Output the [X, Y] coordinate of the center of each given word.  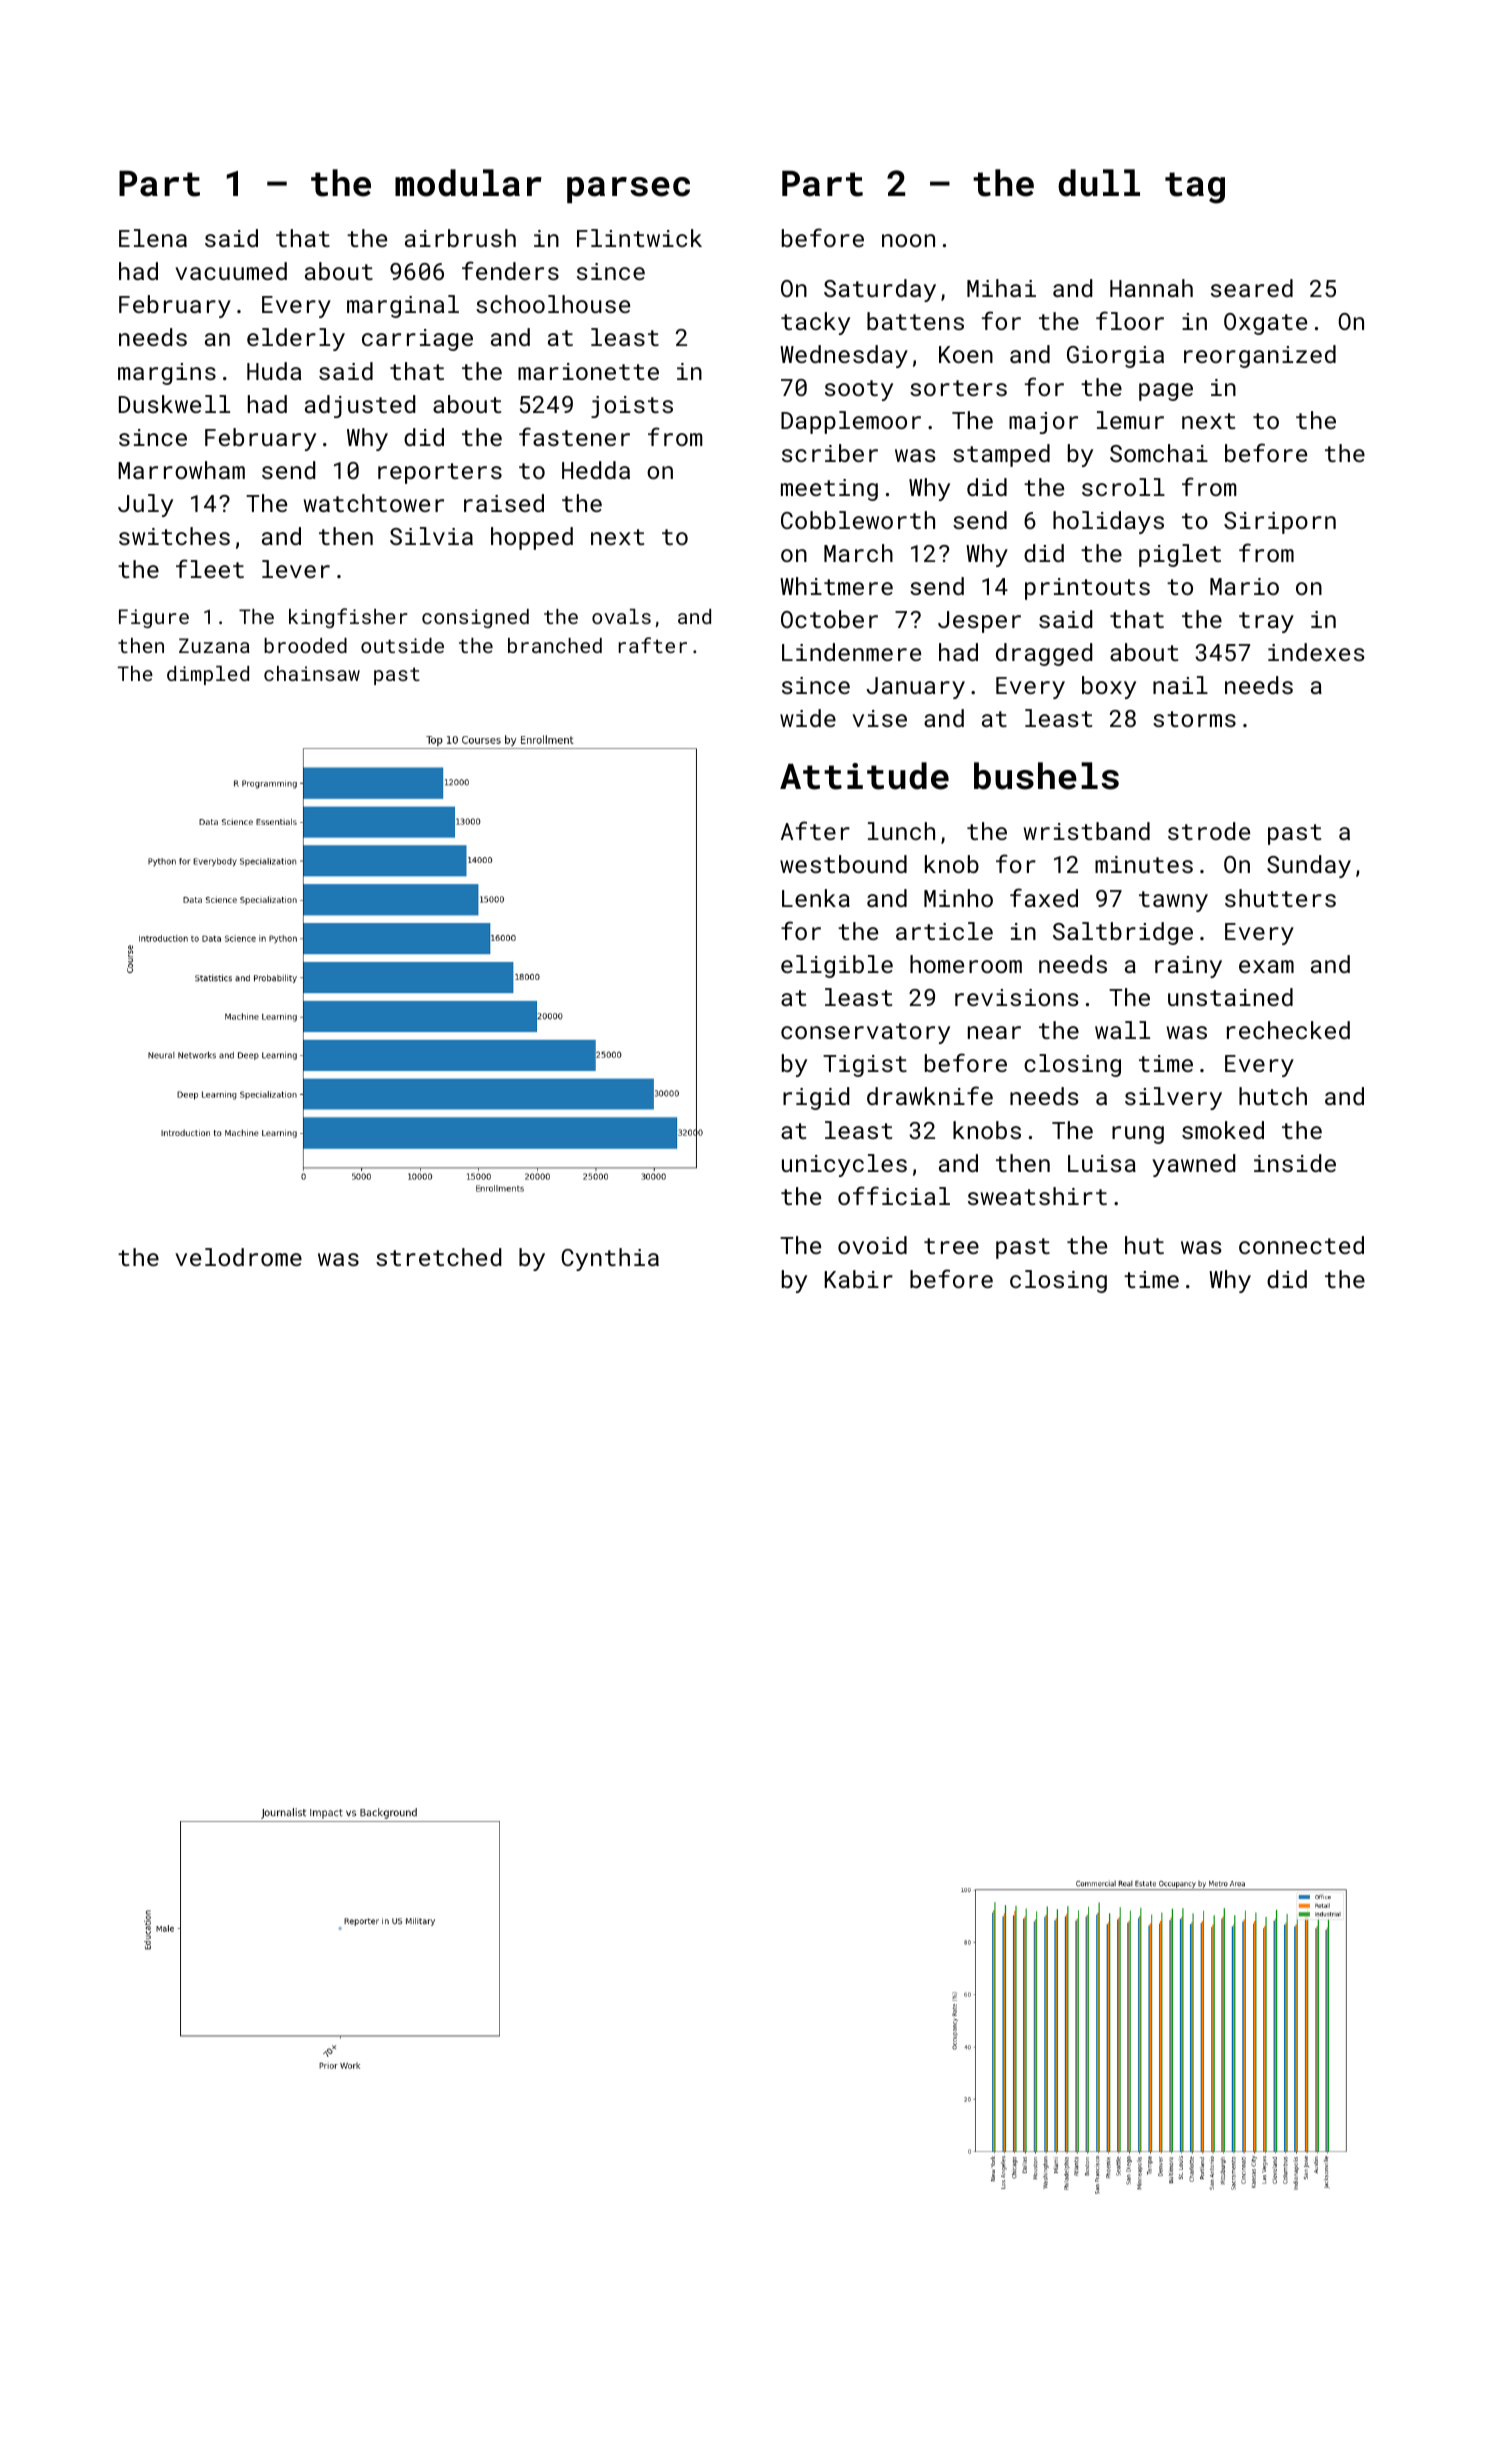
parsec [628, 190]
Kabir [859, 1279]
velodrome [238, 1257]
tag [1195, 188]
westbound [843, 864]
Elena [153, 238]
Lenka [816, 898]
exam [1266, 966]
